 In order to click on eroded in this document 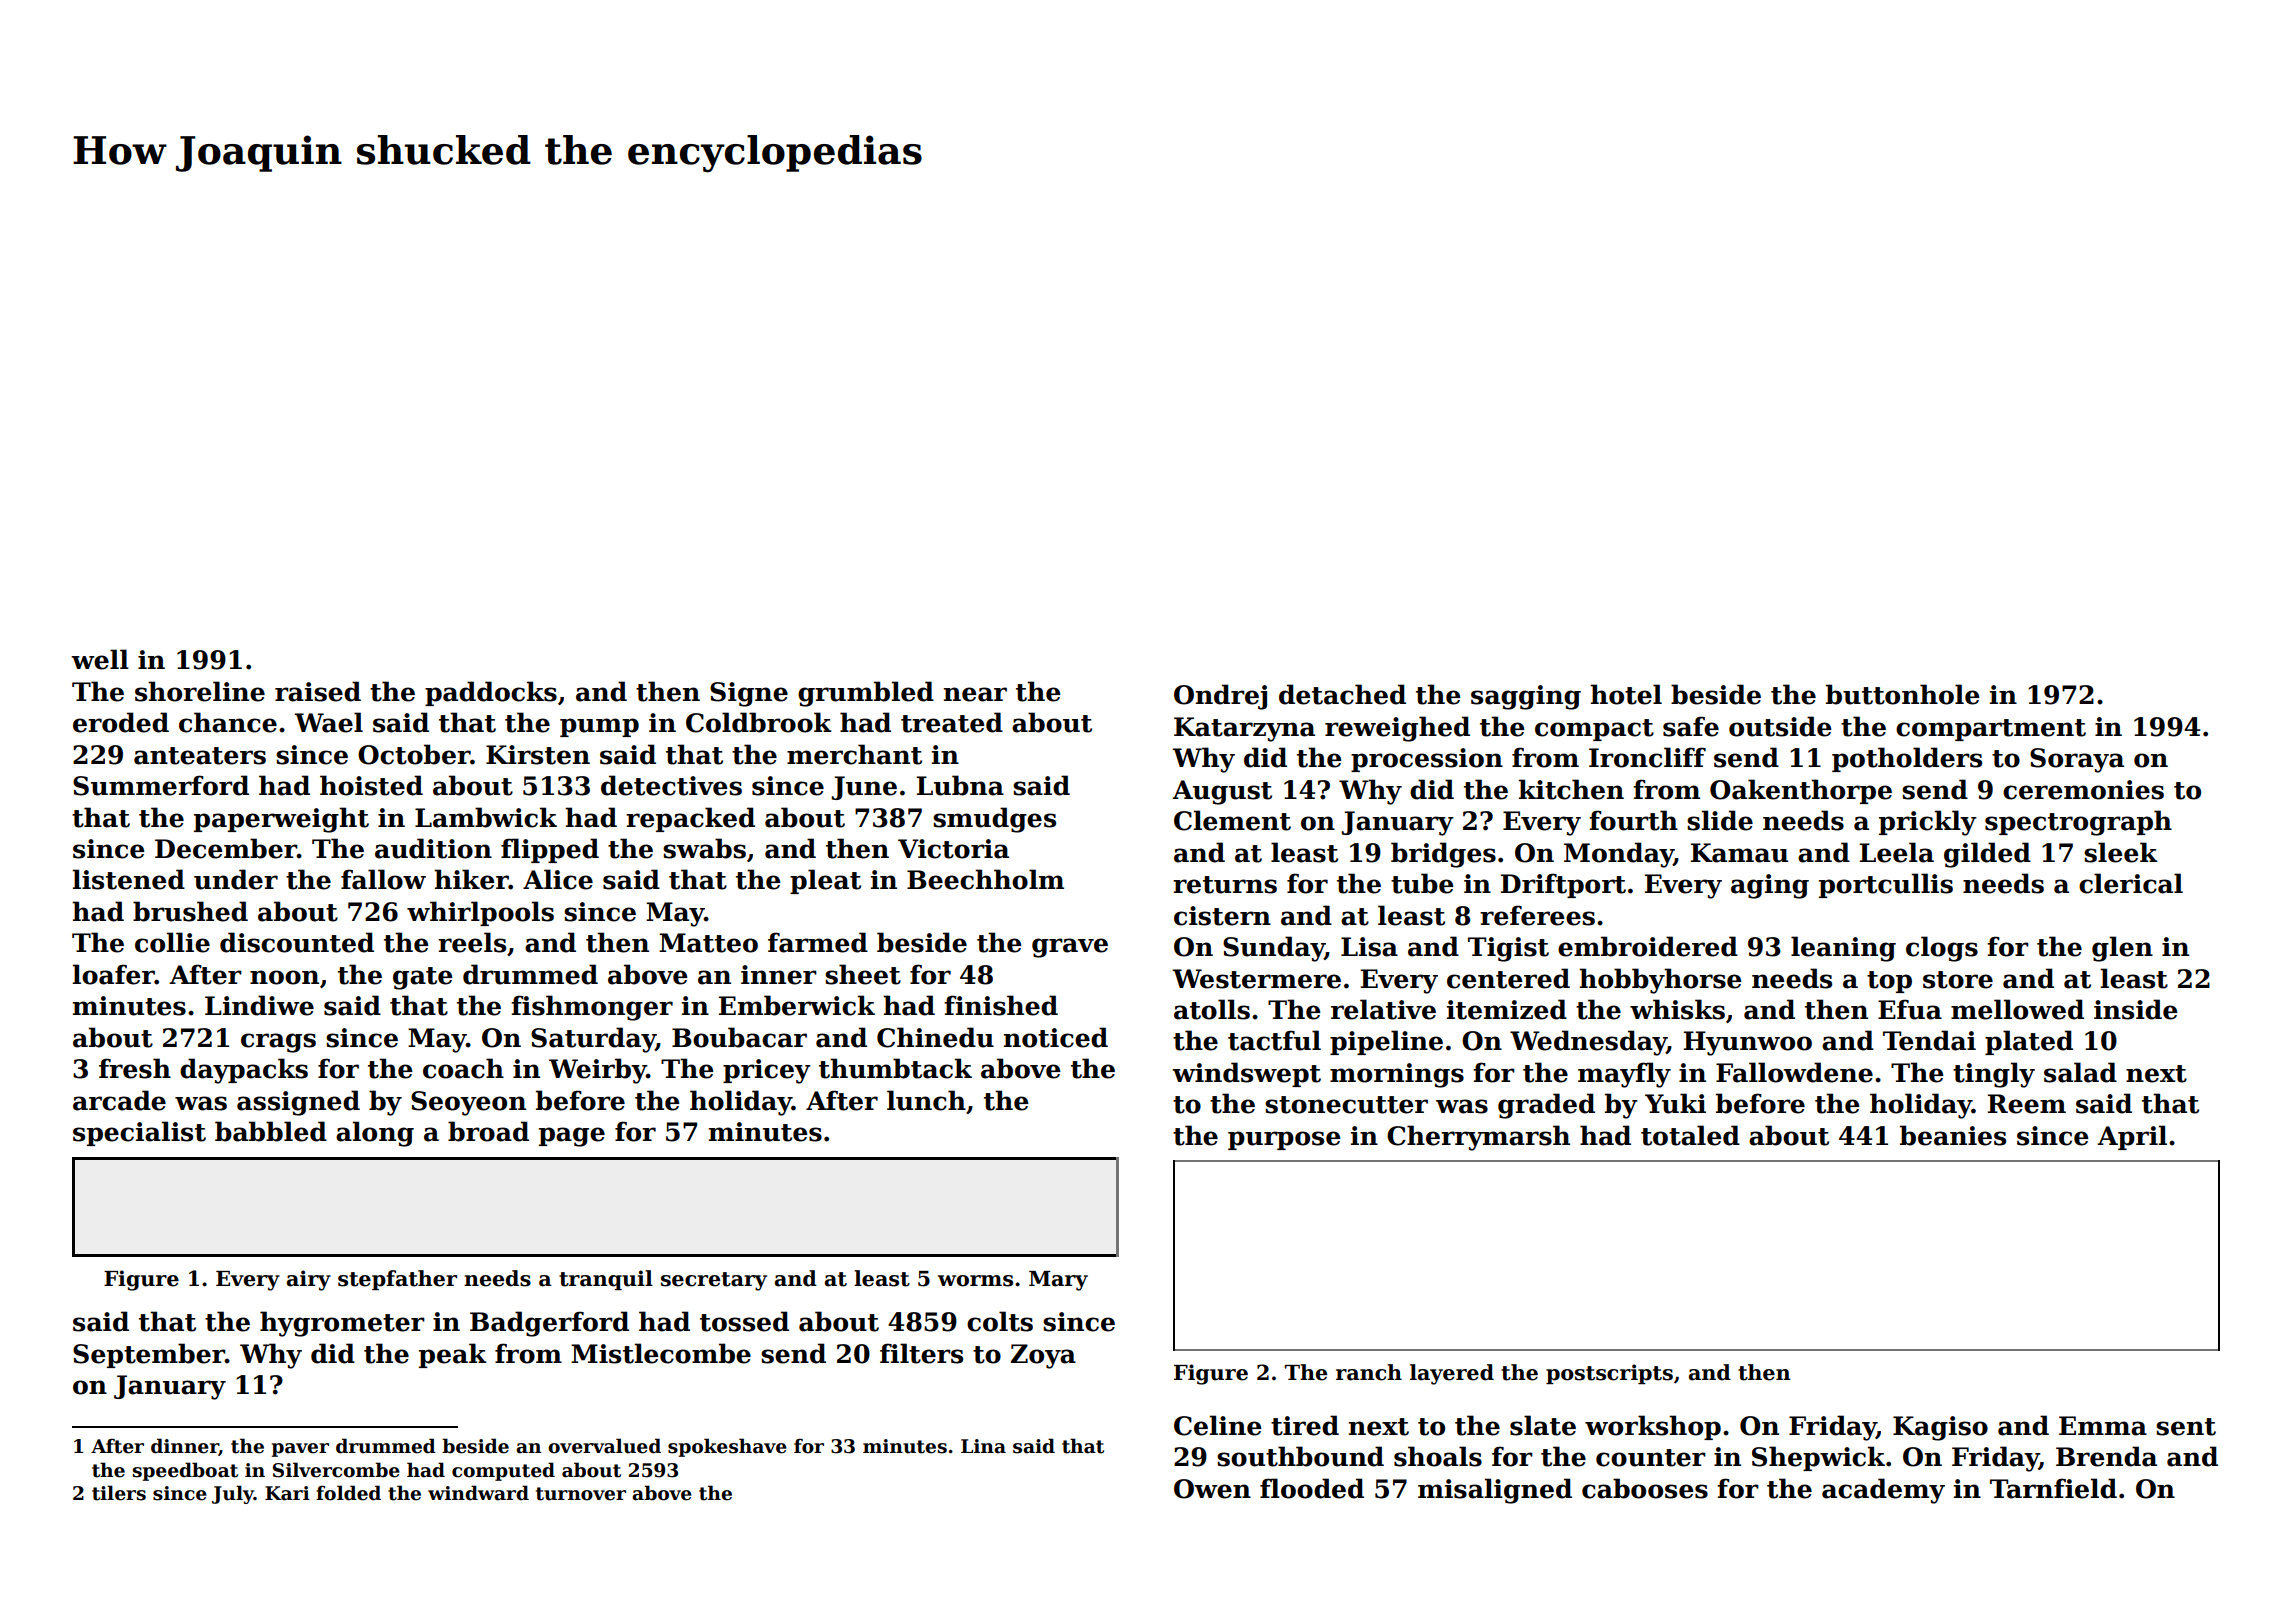, I will do `click(121, 722)`.
